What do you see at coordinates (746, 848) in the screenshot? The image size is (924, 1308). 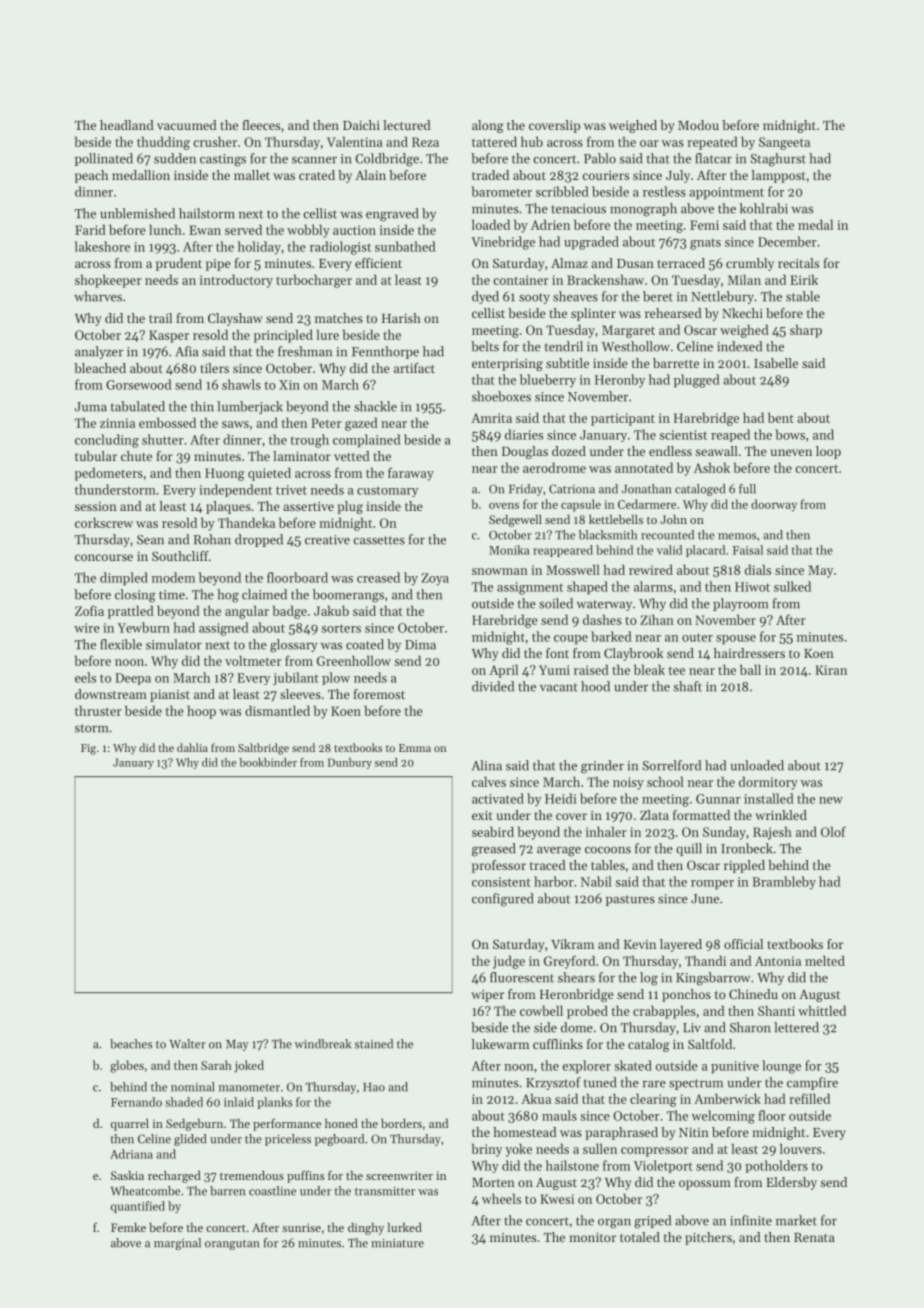 I see `Ironbeck` at bounding box center [746, 848].
